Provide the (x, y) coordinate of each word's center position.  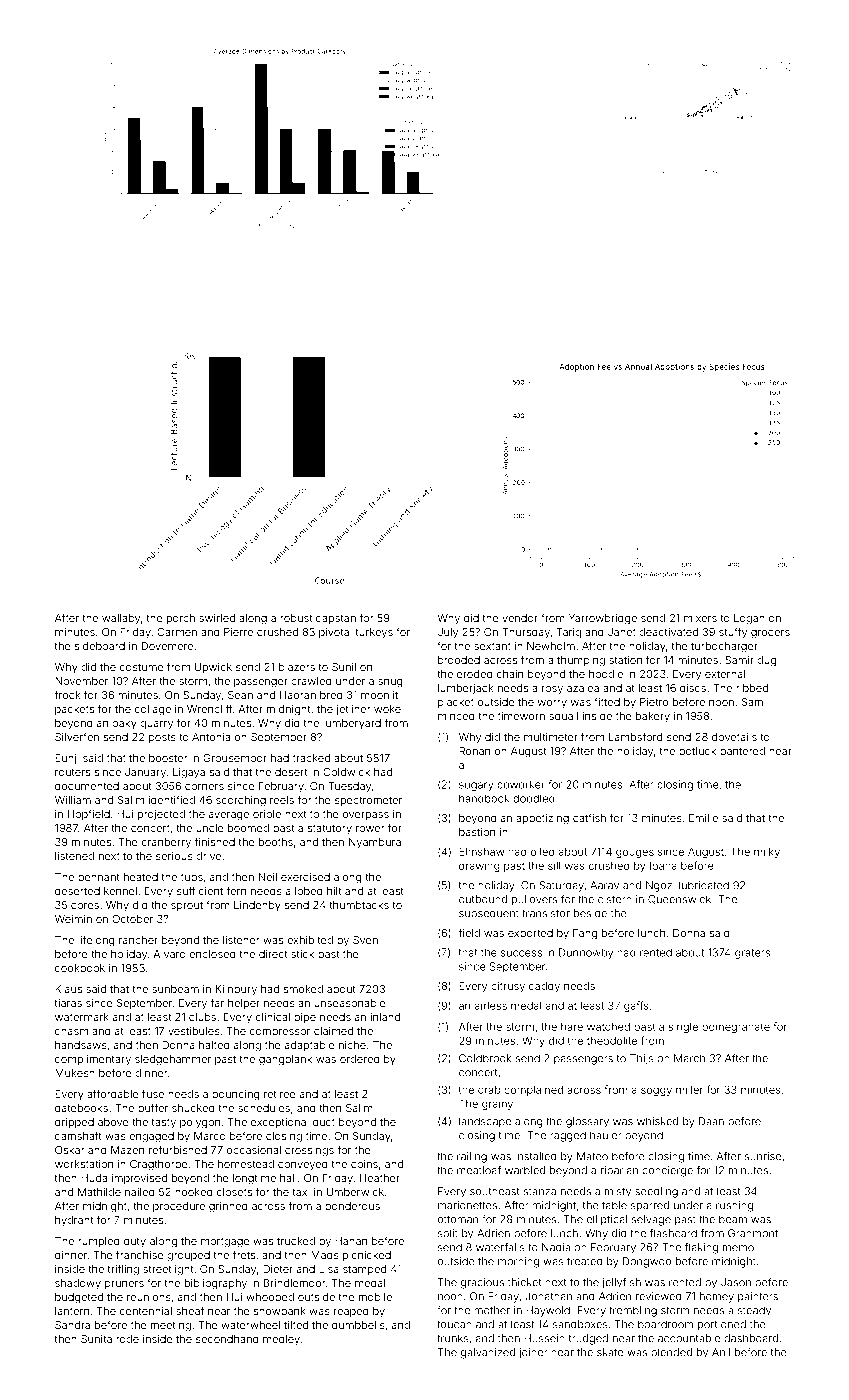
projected (161, 815)
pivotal (335, 633)
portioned (722, 1325)
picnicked (367, 1256)
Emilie (703, 818)
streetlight (168, 1270)
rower (370, 829)
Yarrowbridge (603, 619)
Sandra (72, 1325)
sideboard (100, 646)
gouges (635, 853)
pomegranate (736, 1028)
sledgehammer (173, 1060)
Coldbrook (485, 1058)
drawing (479, 866)
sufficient (200, 890)
